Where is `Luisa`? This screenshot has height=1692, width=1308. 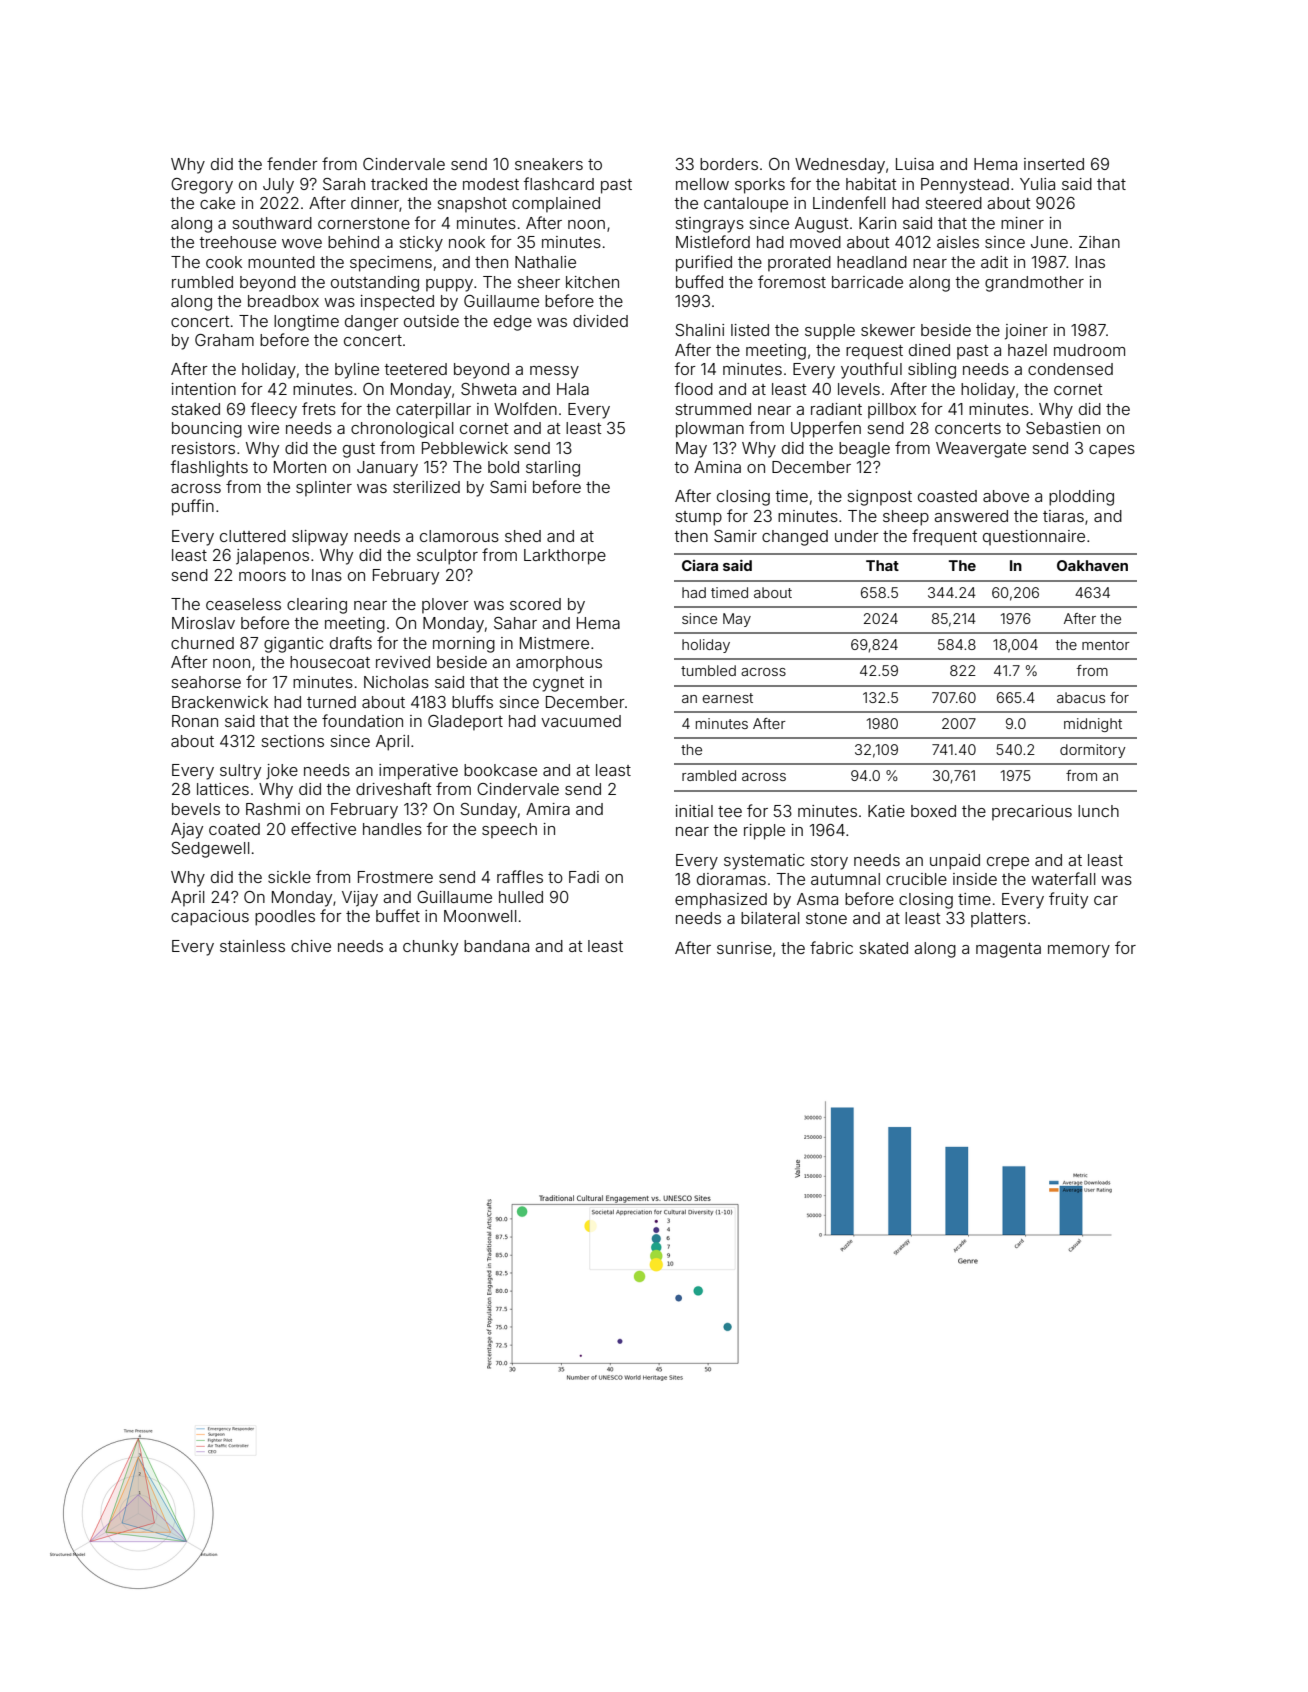
Luisa is located at coordinates (915, 164).
